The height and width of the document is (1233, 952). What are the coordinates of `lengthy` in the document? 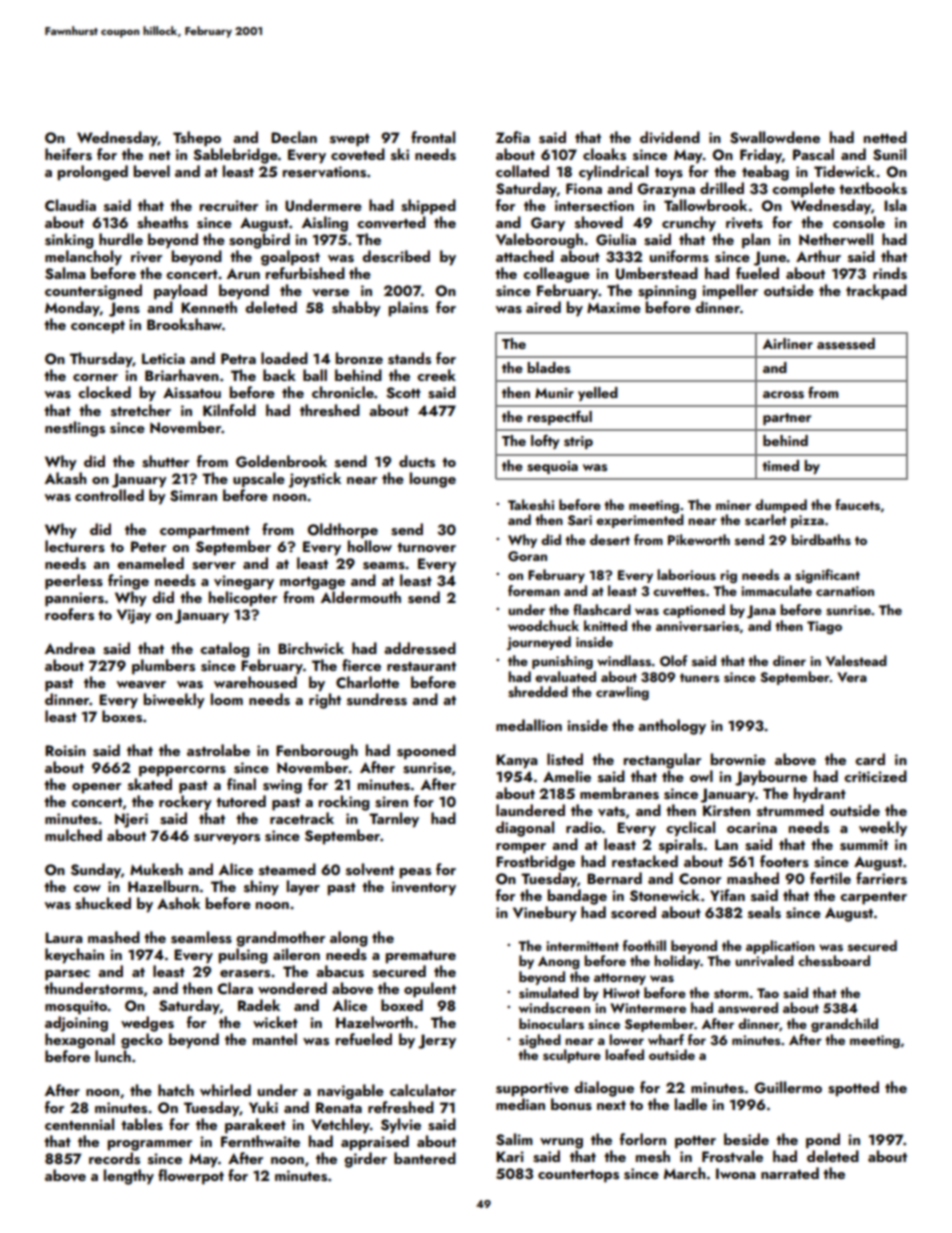 It's located at (129, 1177).
